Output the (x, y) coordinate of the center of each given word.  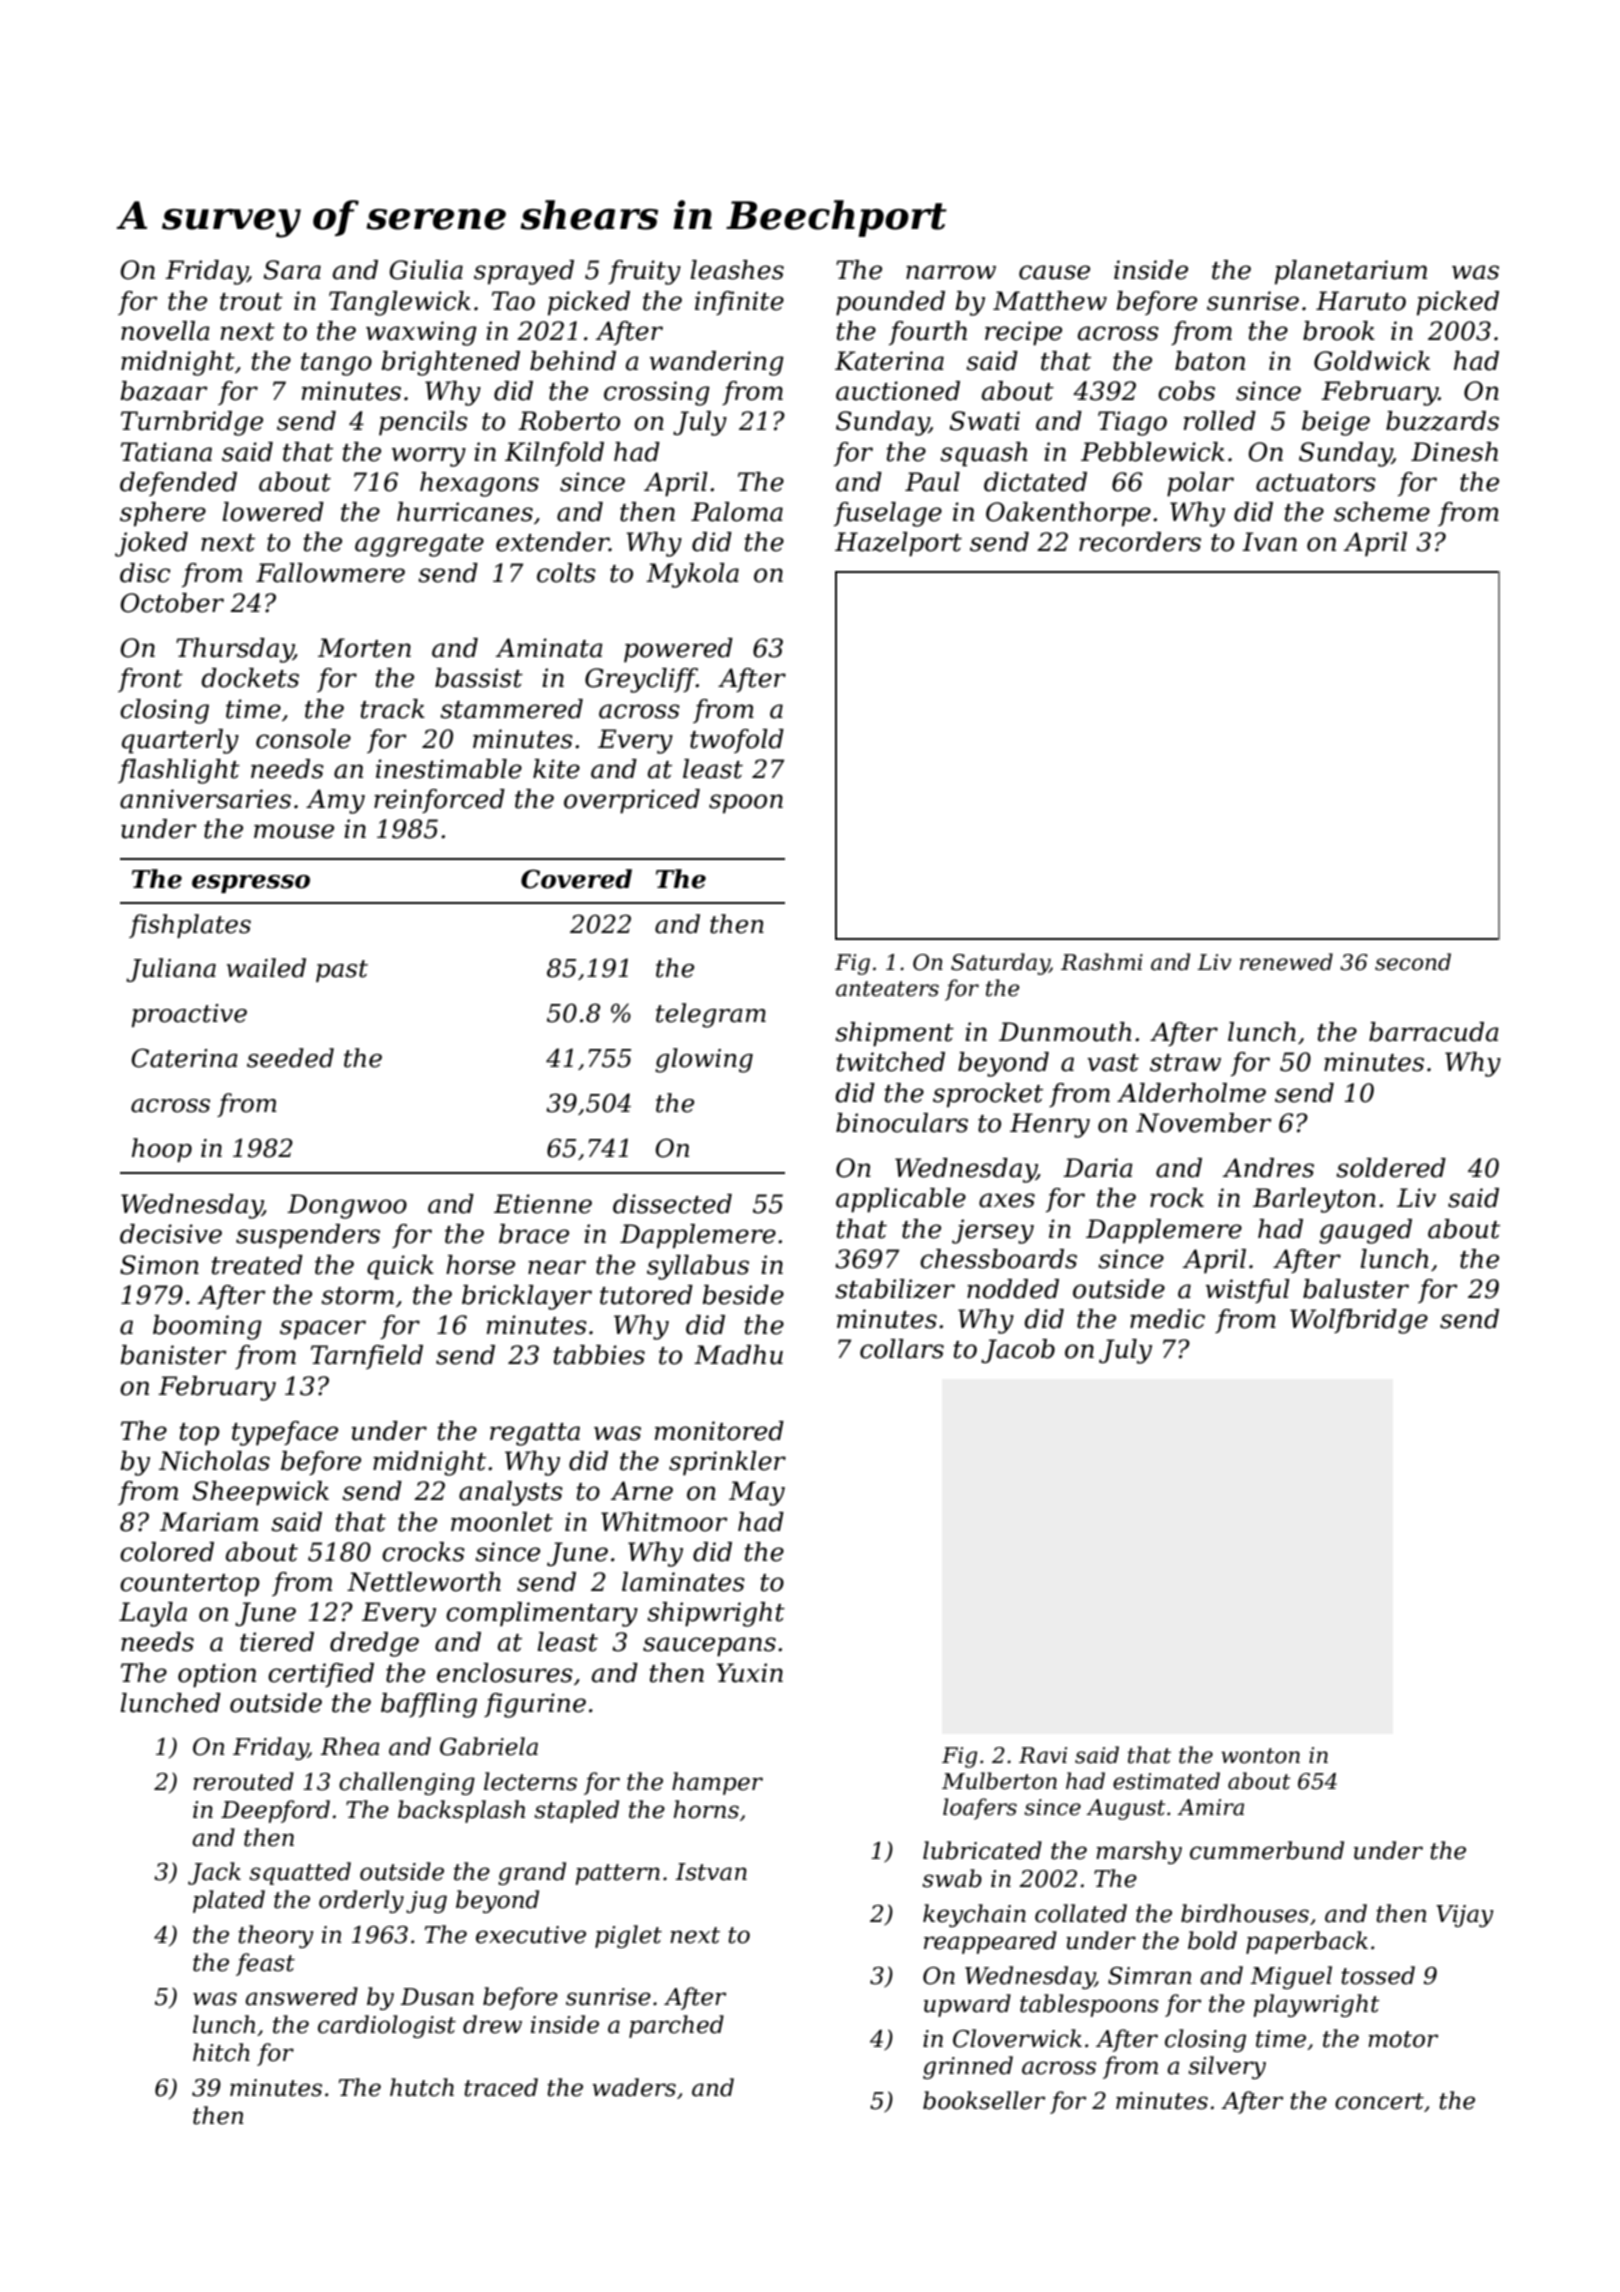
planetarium (1351, 272)
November (1204, 1123)
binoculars (902, 1123)
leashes (737, 270)
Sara (292, 270)
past (342, 971)
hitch (221, 2052)
